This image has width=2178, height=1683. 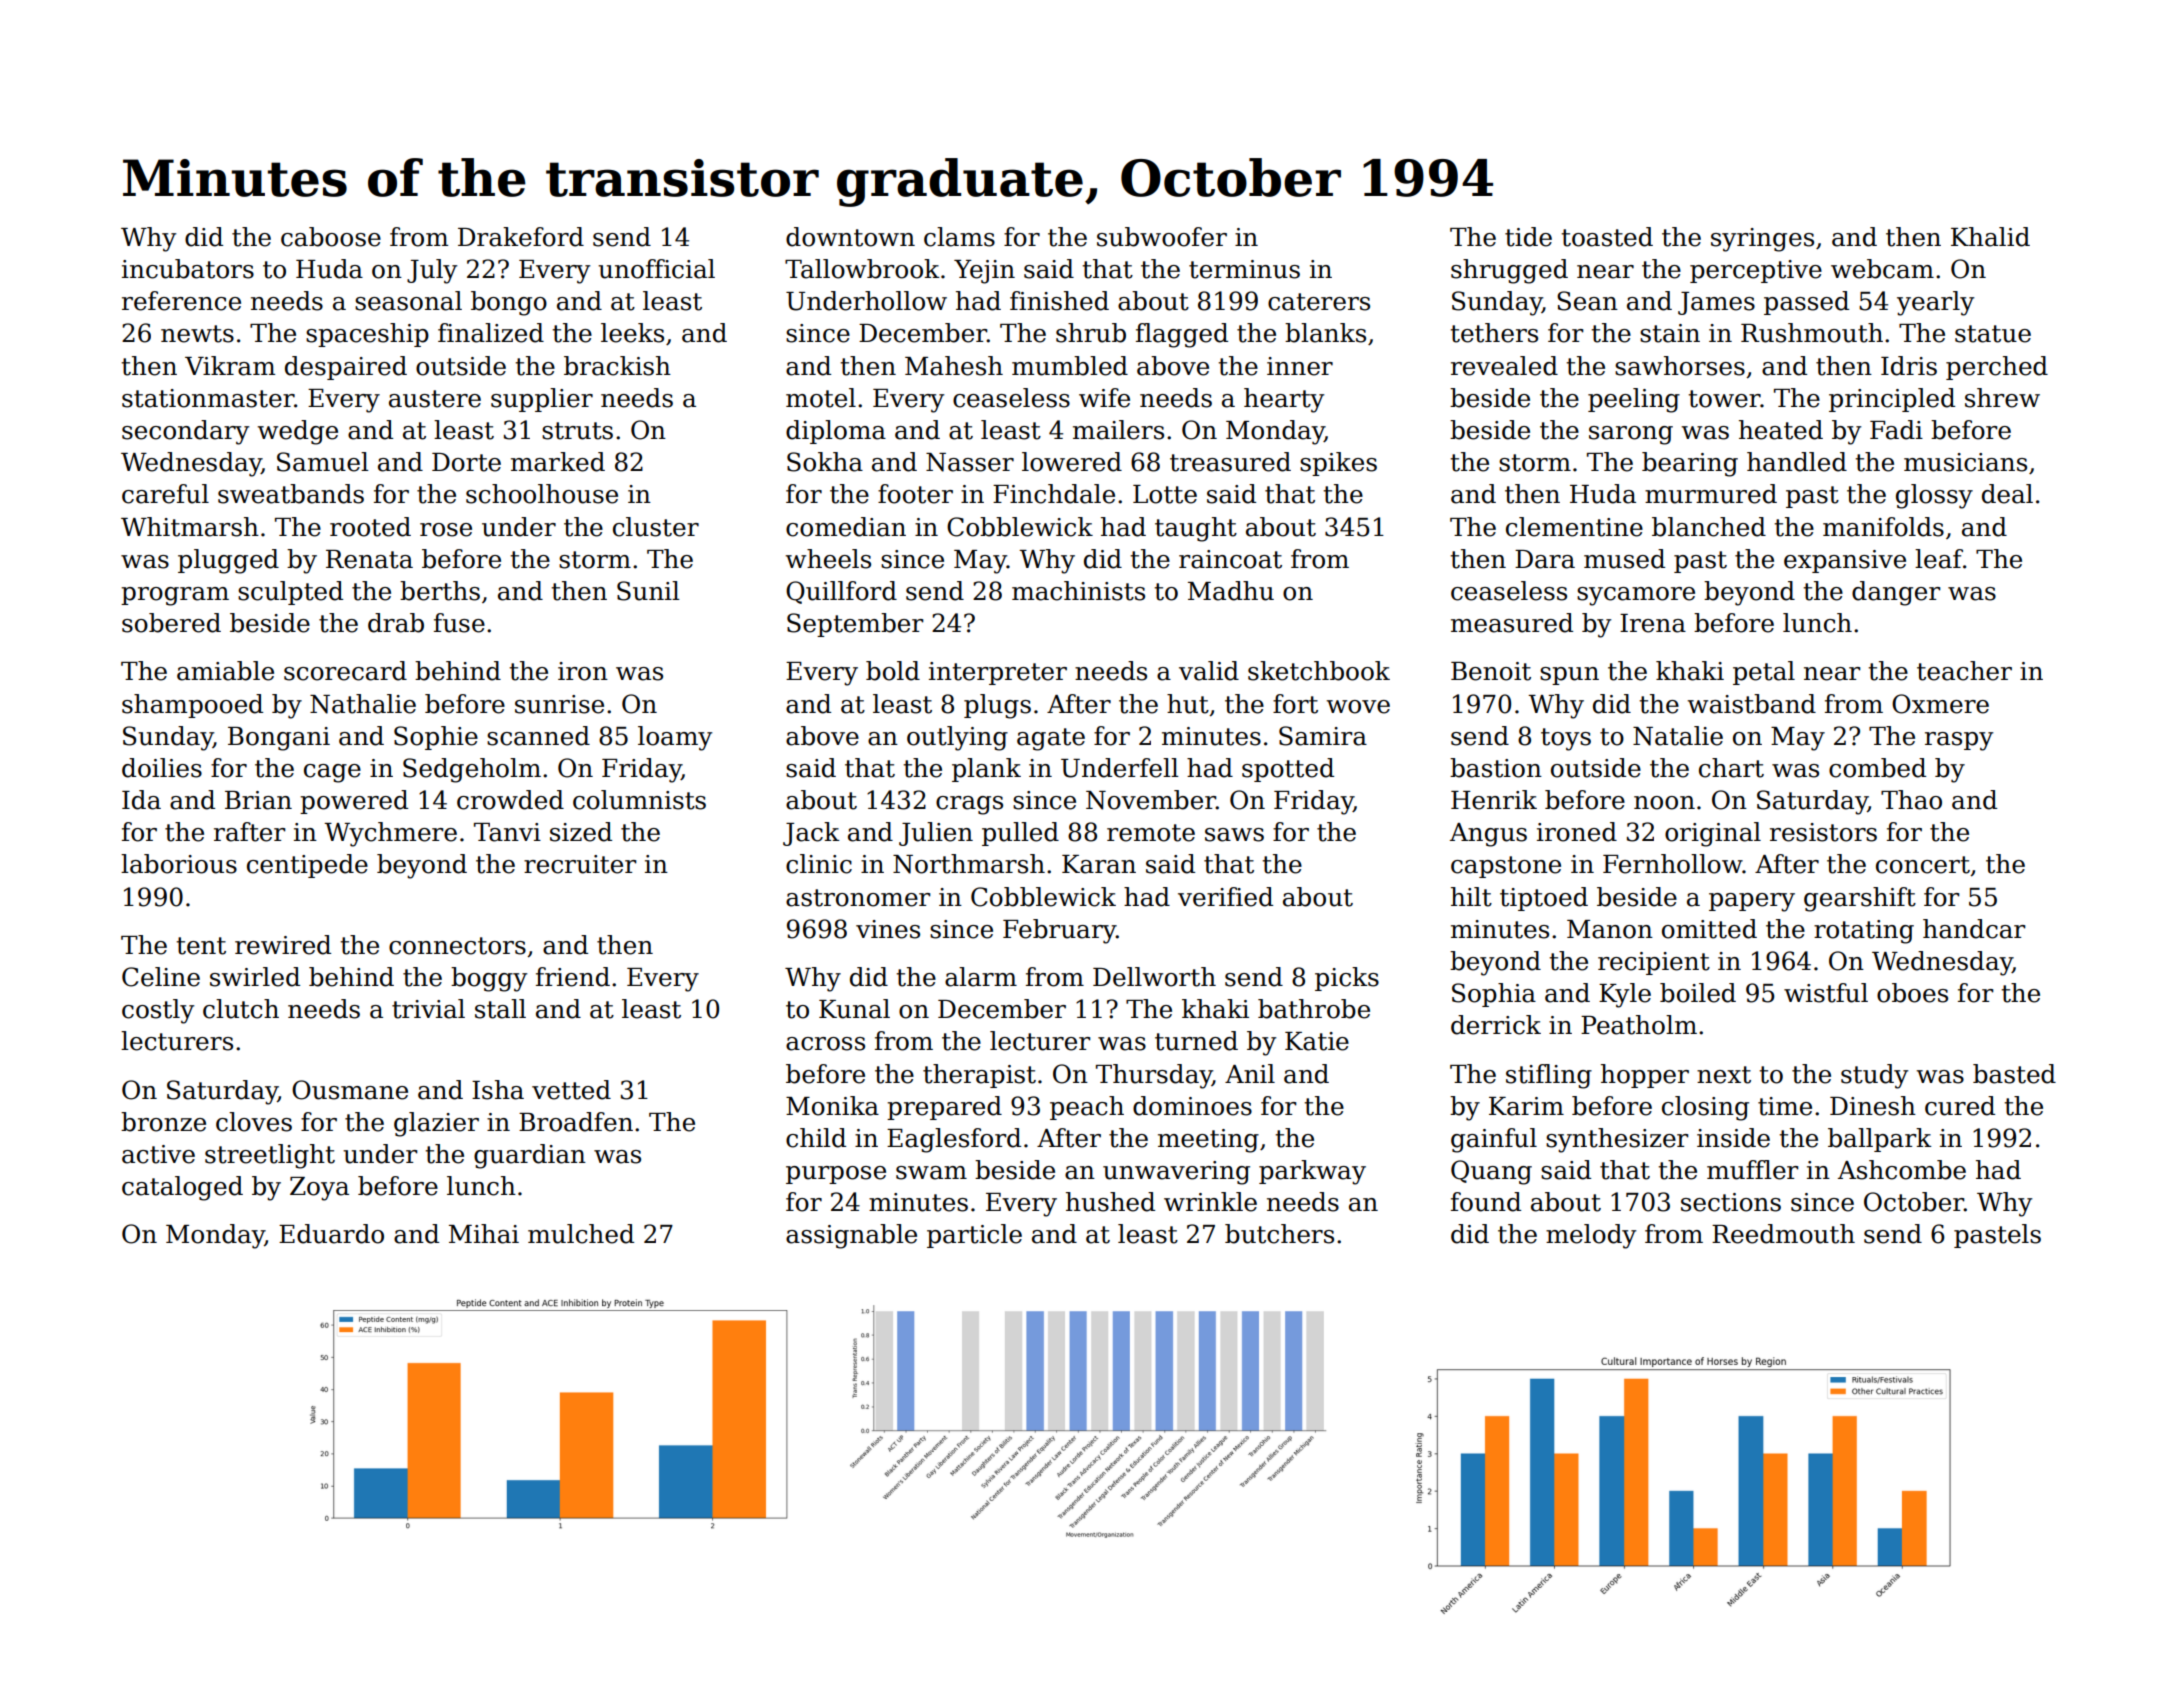 What do you see at coordinates (1488, 835) in the image?
I see `Angus` at bounding box center [1488, 835].
